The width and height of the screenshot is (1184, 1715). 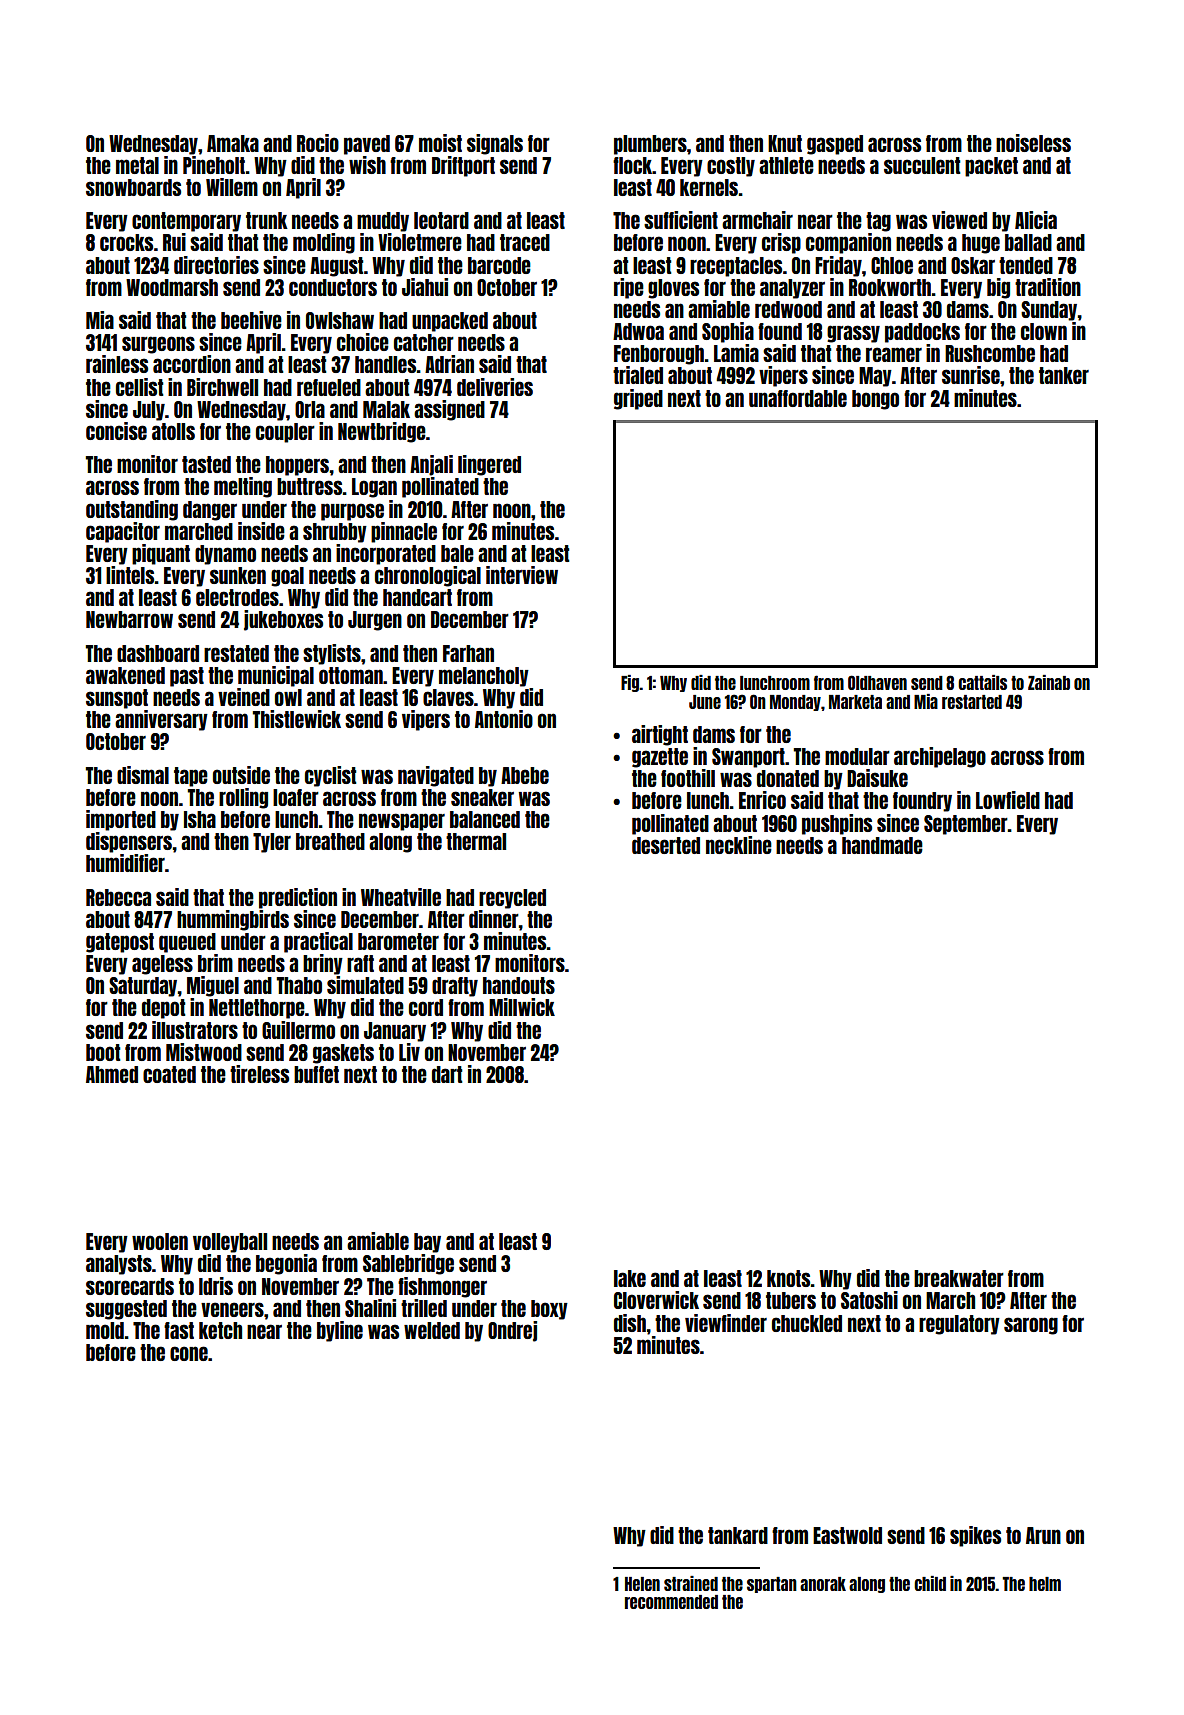 What do you see at coordinates (189, 1353) in the screenshot?
I see `cone` at bounding box center [189, 1353].
